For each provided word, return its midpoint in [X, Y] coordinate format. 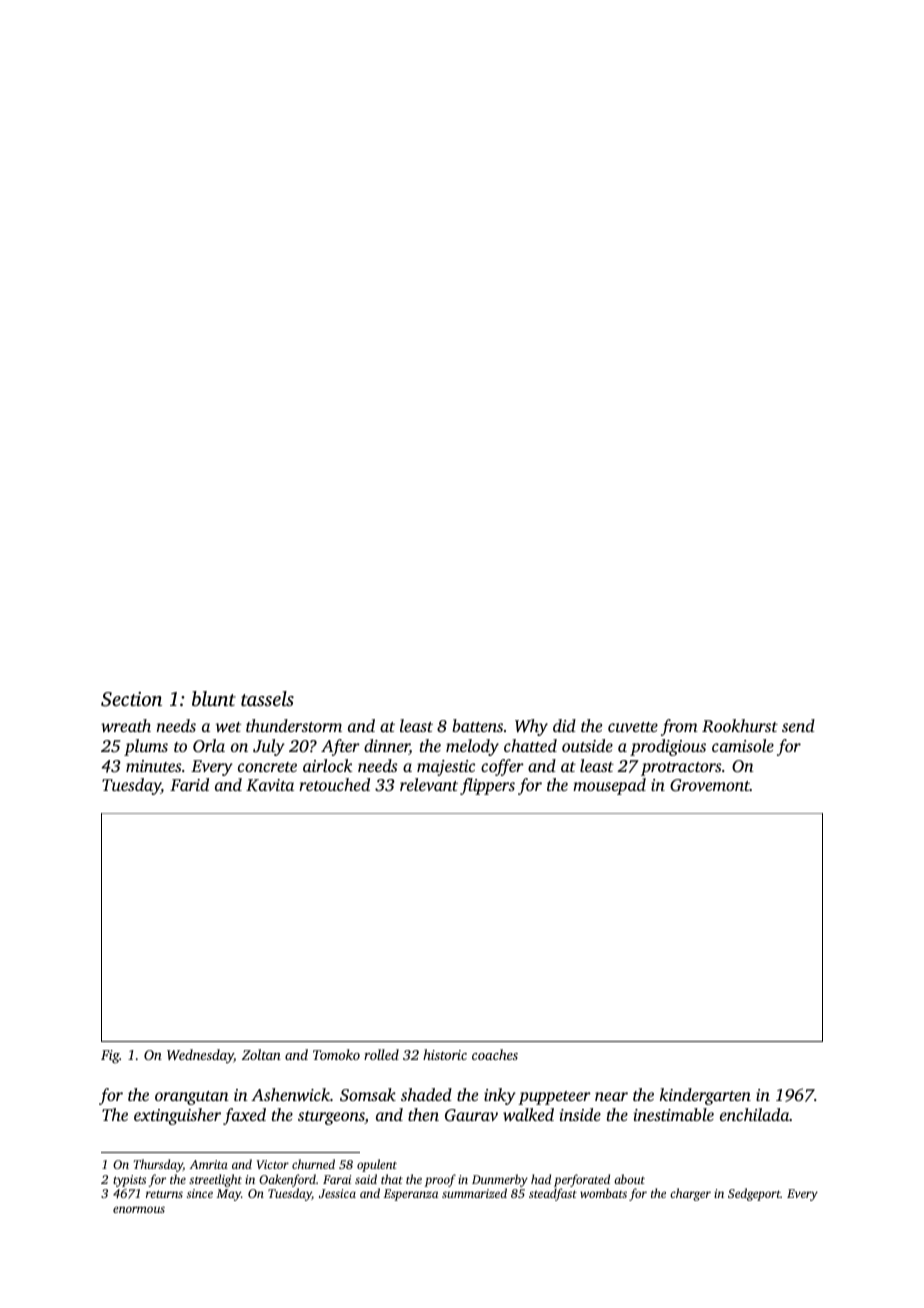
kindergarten [705, 1096]
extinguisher [177, 1116]
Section [131, 699]
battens [477, 725]
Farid [189, 784]
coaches [495, 1054]
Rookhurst [740, 725]
